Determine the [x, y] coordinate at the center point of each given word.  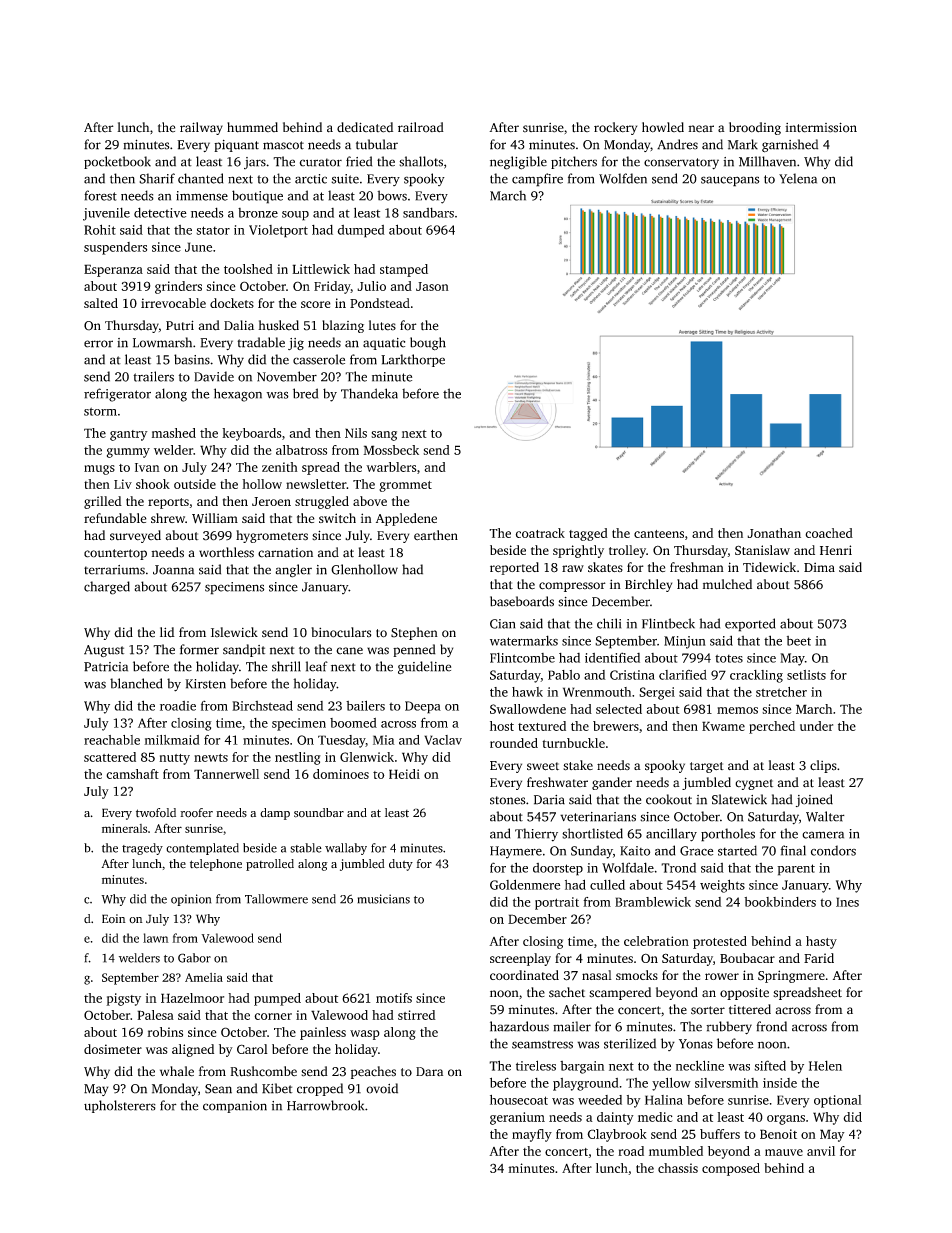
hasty [821, 942]
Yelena [798, 178]
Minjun [685, 642]
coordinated [524, 975]
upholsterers [120, 1106]
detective [160, 212]
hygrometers [272, 536]
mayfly [532, 1135]
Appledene [406, 519]
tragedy [142, 849]
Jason [432, 286]
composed [731, 1169]
